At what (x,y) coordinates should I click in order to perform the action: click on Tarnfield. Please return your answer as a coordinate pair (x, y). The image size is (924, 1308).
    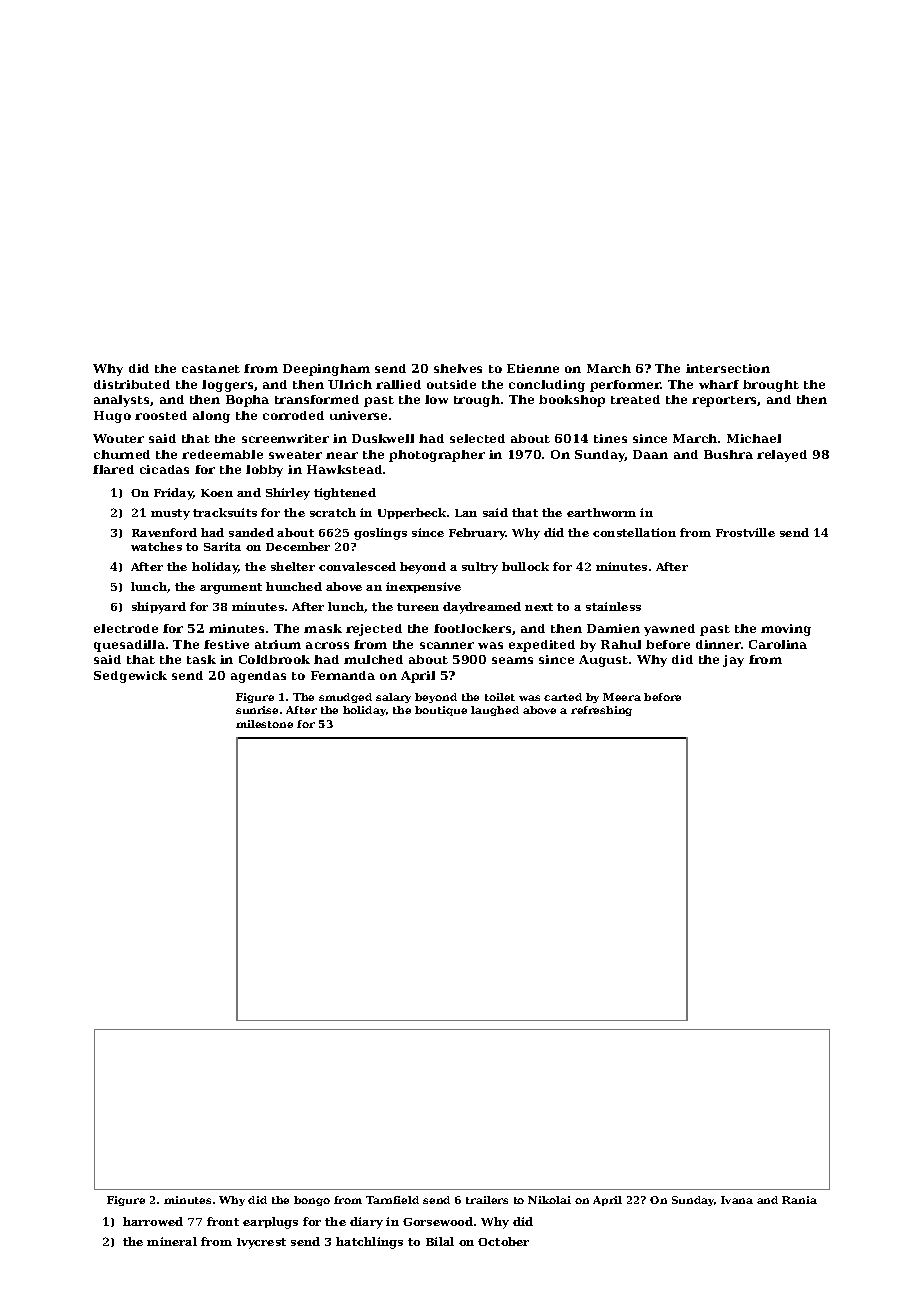
    Looking at the image, I should click on (392, 1200).
